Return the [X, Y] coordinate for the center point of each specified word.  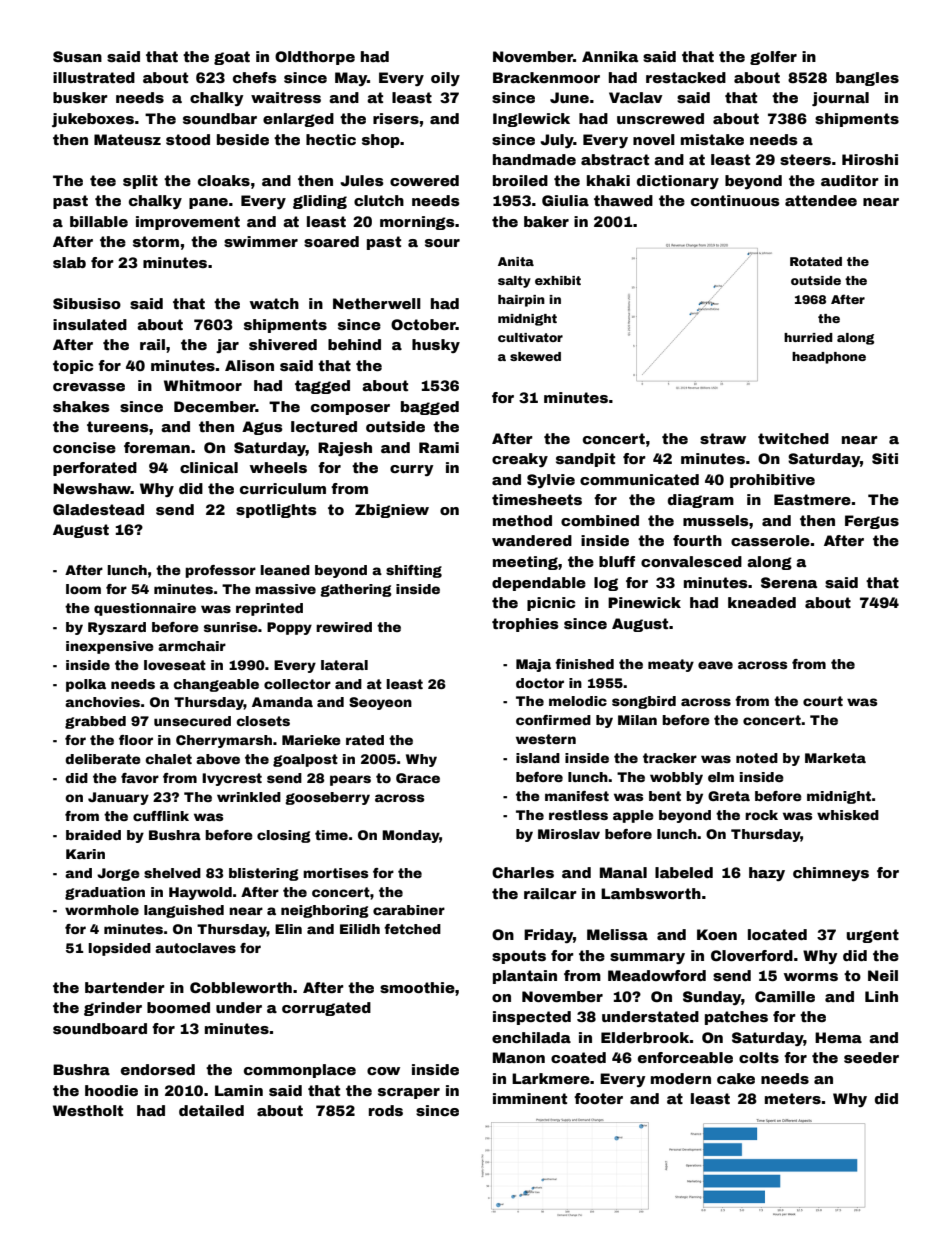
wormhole [102, 910]
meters [793, 1098]
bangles [867, 79]
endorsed [158, 1069]
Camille [785, 996]
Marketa [835, 758]
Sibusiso [87, 303]
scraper [409, 1093]
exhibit [558, 280]
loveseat [175, 665]
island [538, 758]
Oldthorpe [315, 58]
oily [445, 79]
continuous [735, 200]
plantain [525, 977]
